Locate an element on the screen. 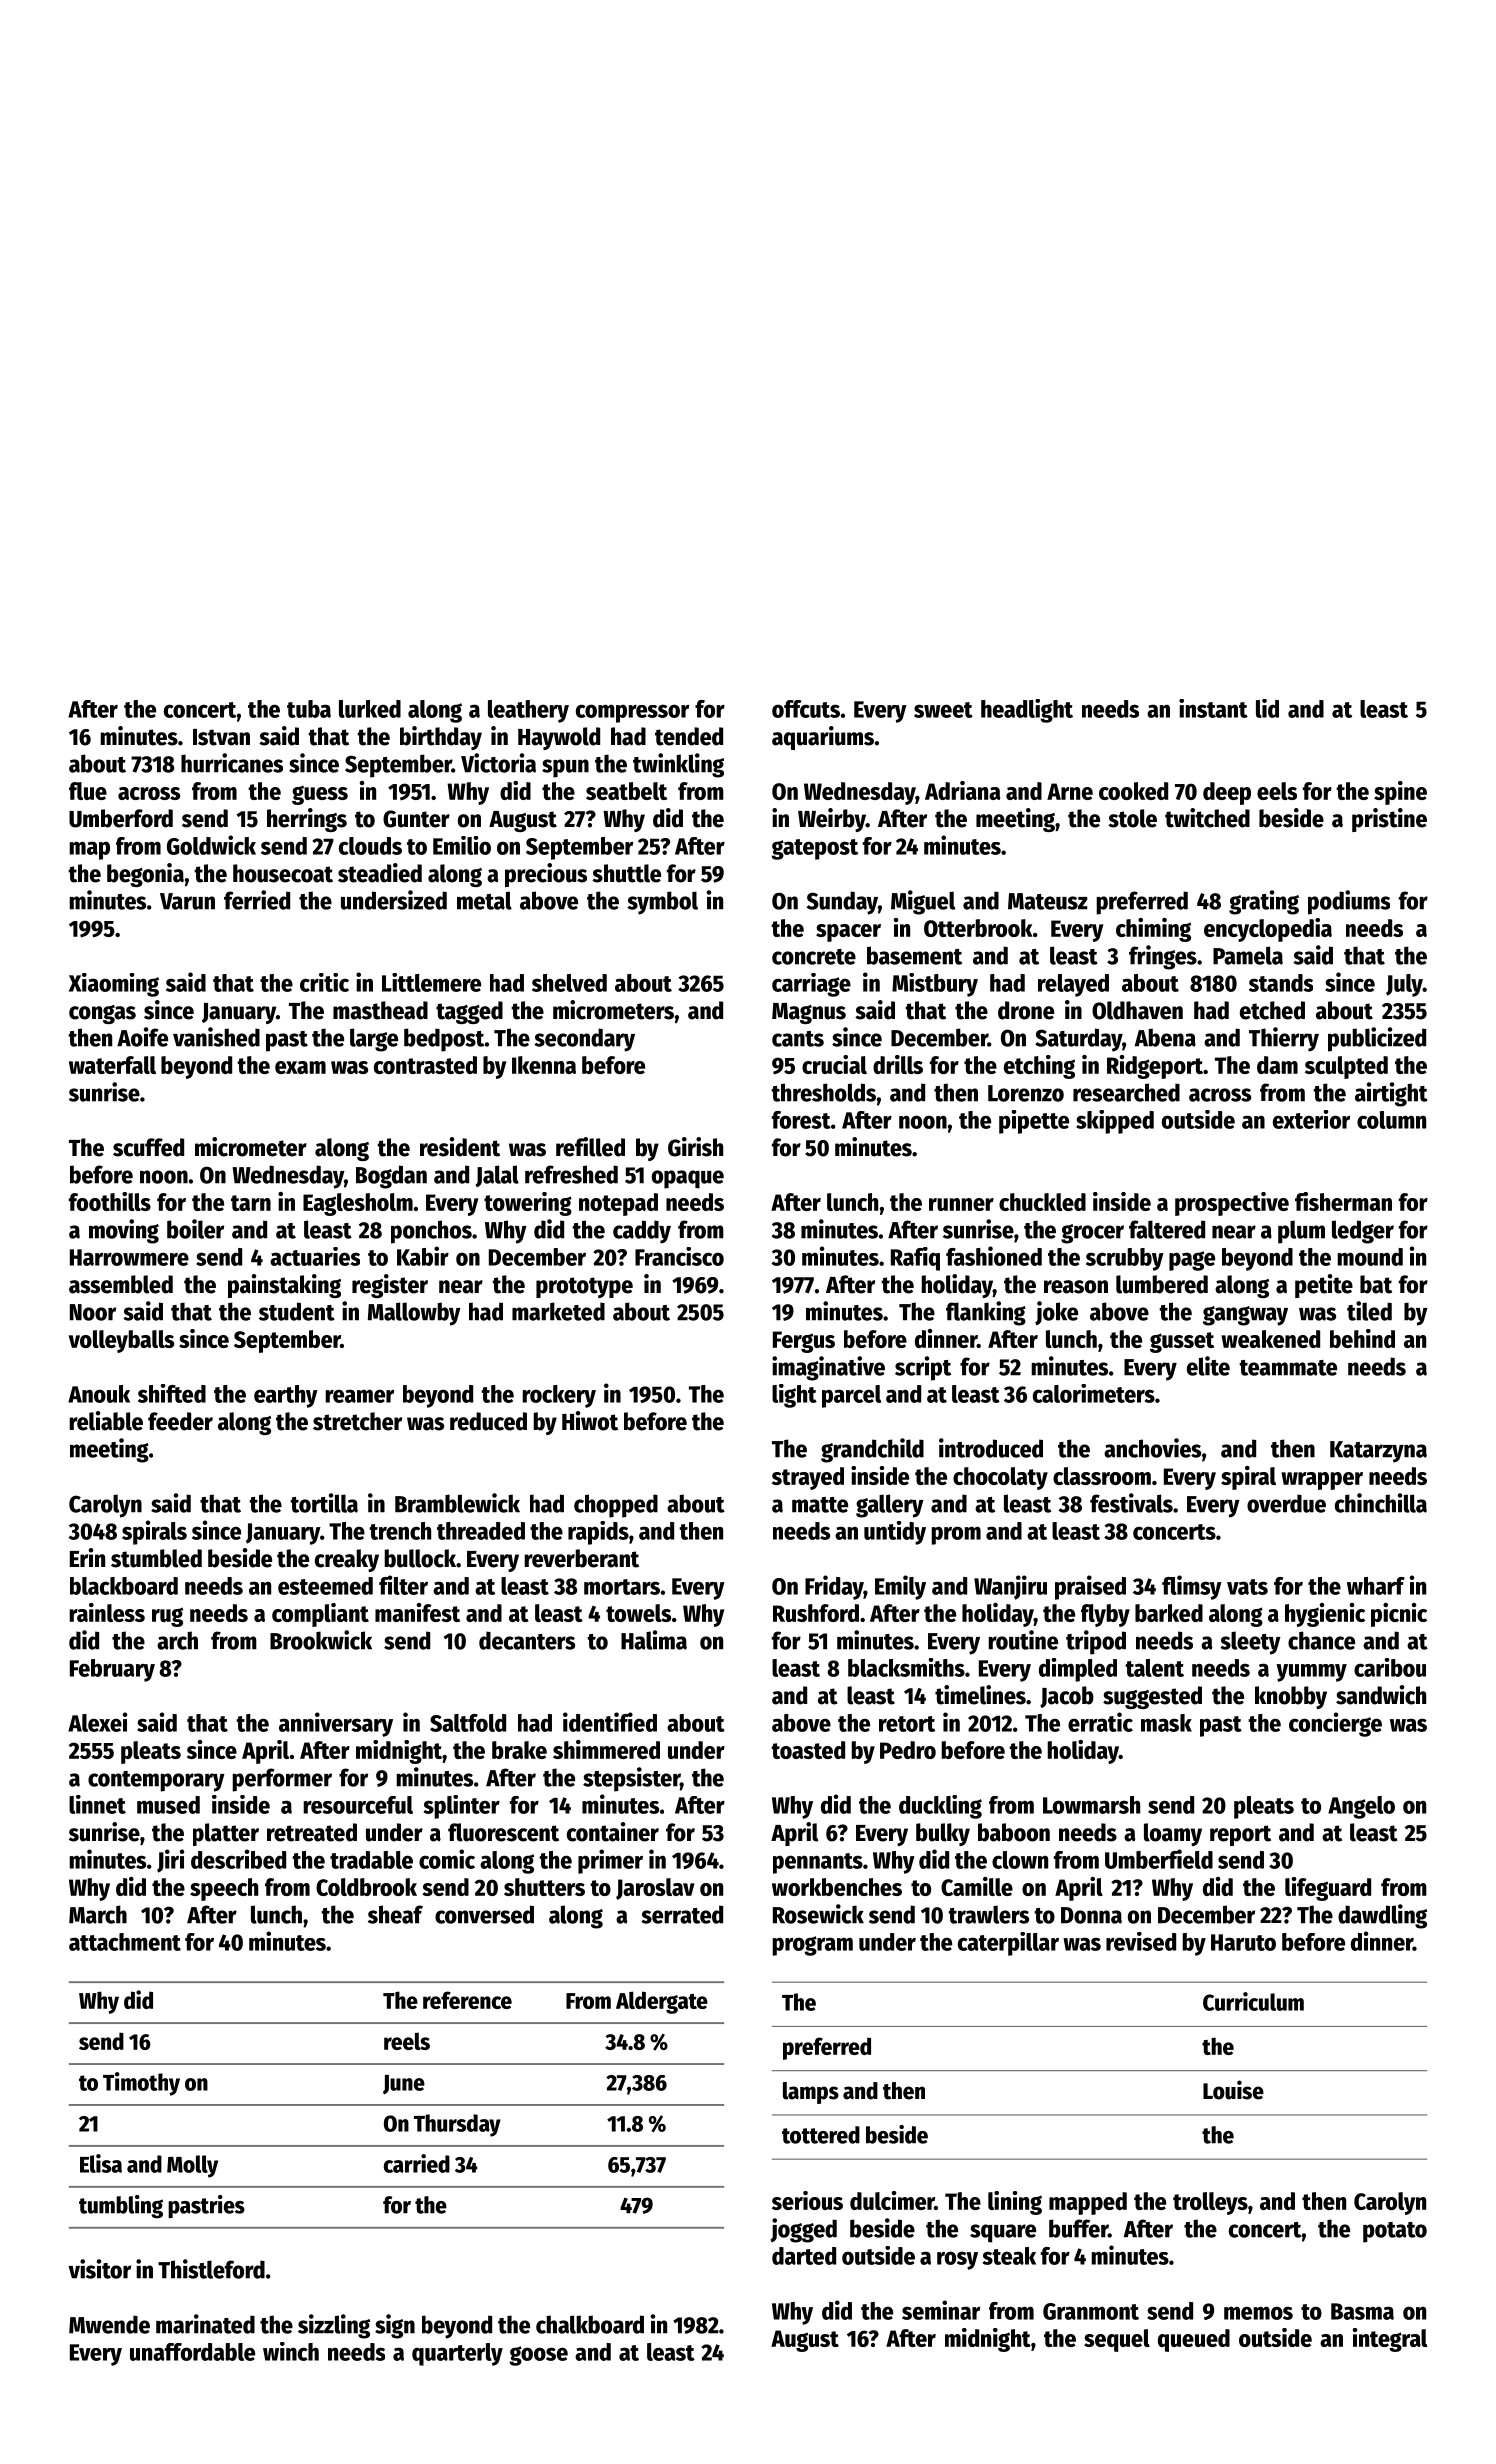 The height and width of the screenshot is (2464, 1496). erratic is located at coordinates (1100, 1722).
